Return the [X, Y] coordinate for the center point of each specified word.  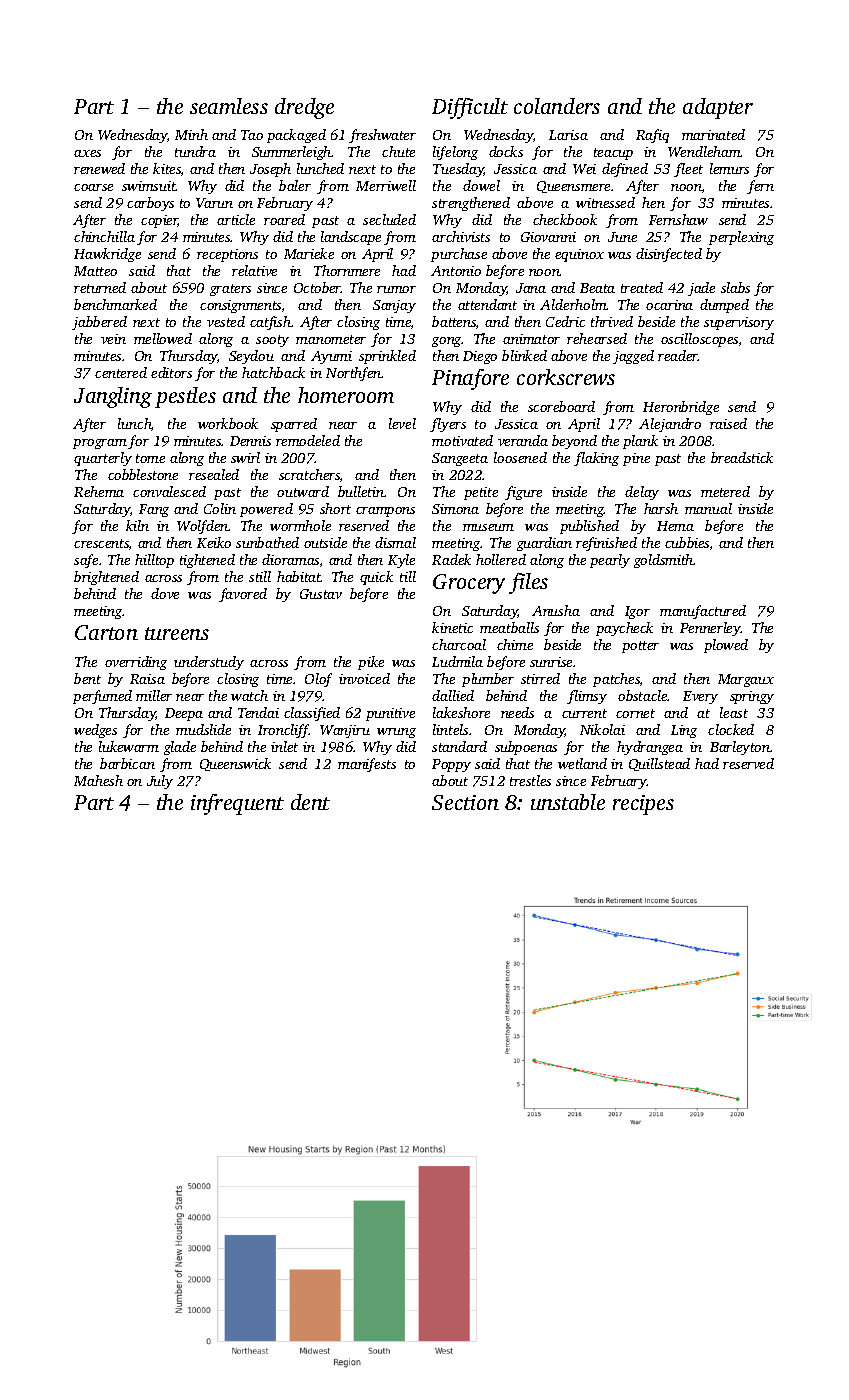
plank [640, 442]
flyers [448, 425]
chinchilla [104, 236]
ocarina [669, 305]
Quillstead [659, 764]
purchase [459, 255]
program [100, 444]
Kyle [401, 561]
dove [165, 593]
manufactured [703, 612]
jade [701, 289]
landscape [351, 238]
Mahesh [98, 780]
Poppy [451, 765]
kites [167, 168]
